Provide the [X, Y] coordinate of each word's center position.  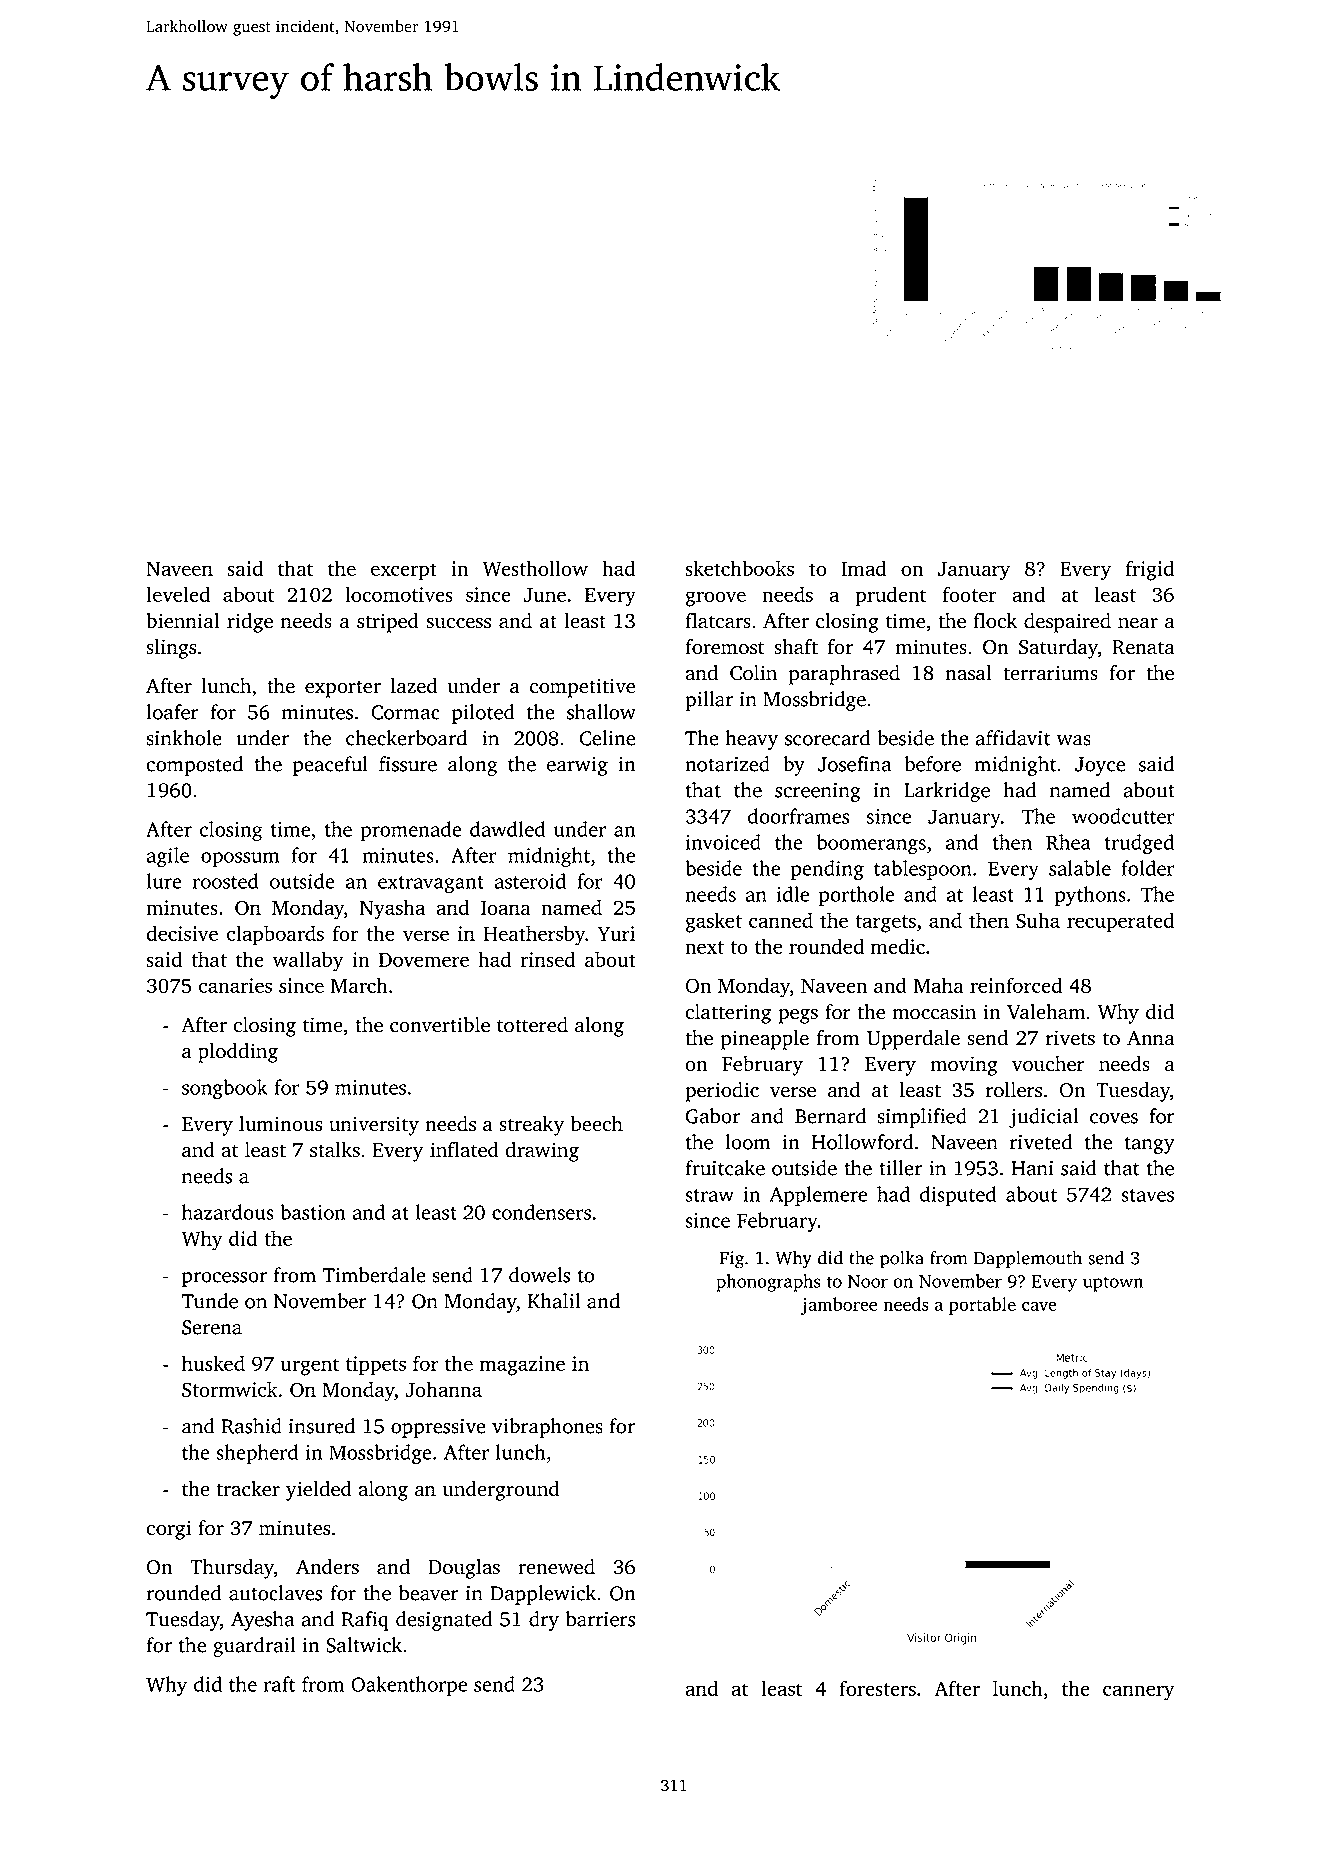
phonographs [768, 1283]
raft [279, 1684]
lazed [414, 686]
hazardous [228, 1212]
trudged [1139, 844]
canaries [235, 985]
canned [781, 920]
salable [1080, 868]
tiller [900, 1168]
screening [818, 792]
